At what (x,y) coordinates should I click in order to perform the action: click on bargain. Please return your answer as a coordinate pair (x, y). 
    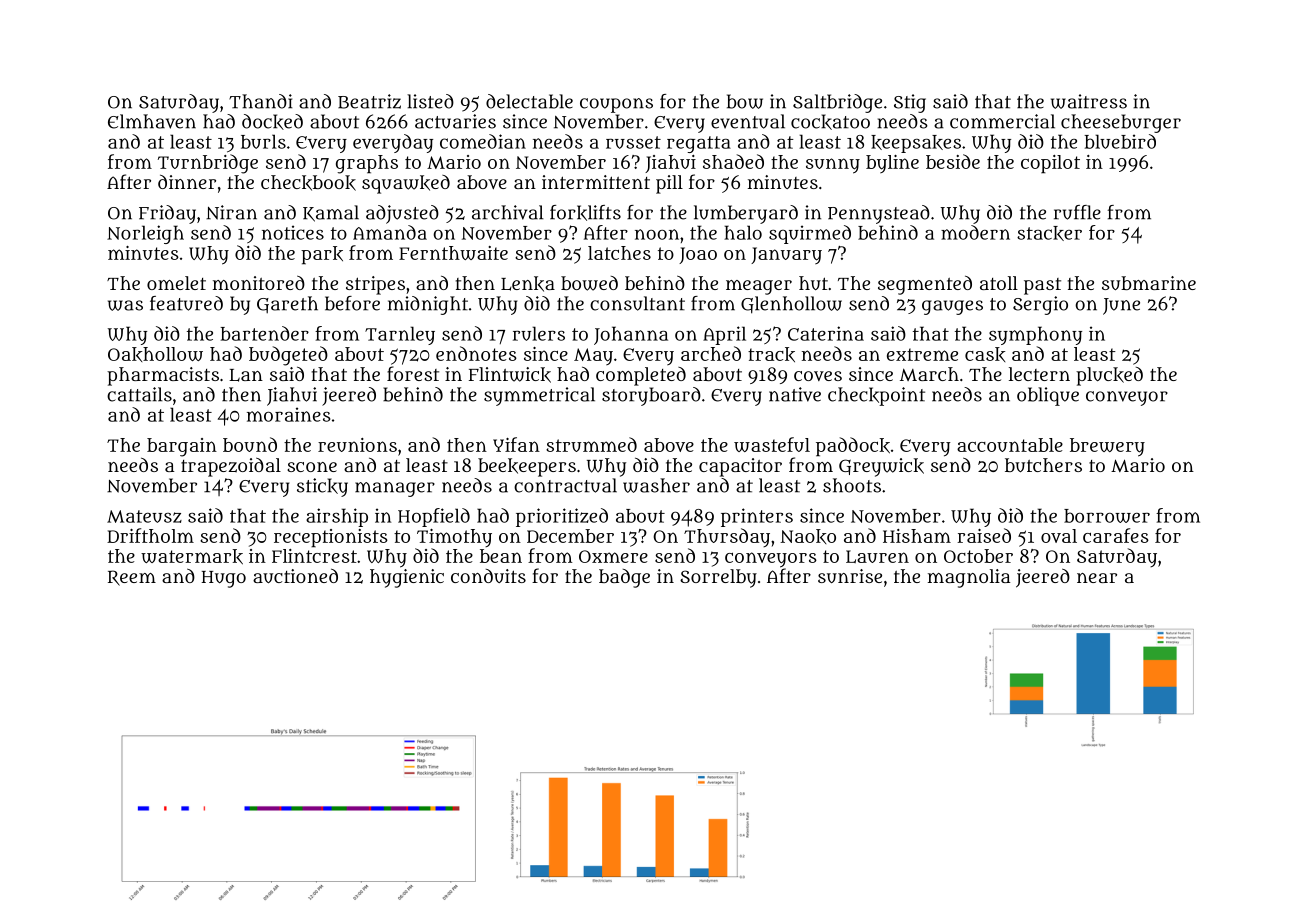
    Looking at the image, I should click on (182, 447).
